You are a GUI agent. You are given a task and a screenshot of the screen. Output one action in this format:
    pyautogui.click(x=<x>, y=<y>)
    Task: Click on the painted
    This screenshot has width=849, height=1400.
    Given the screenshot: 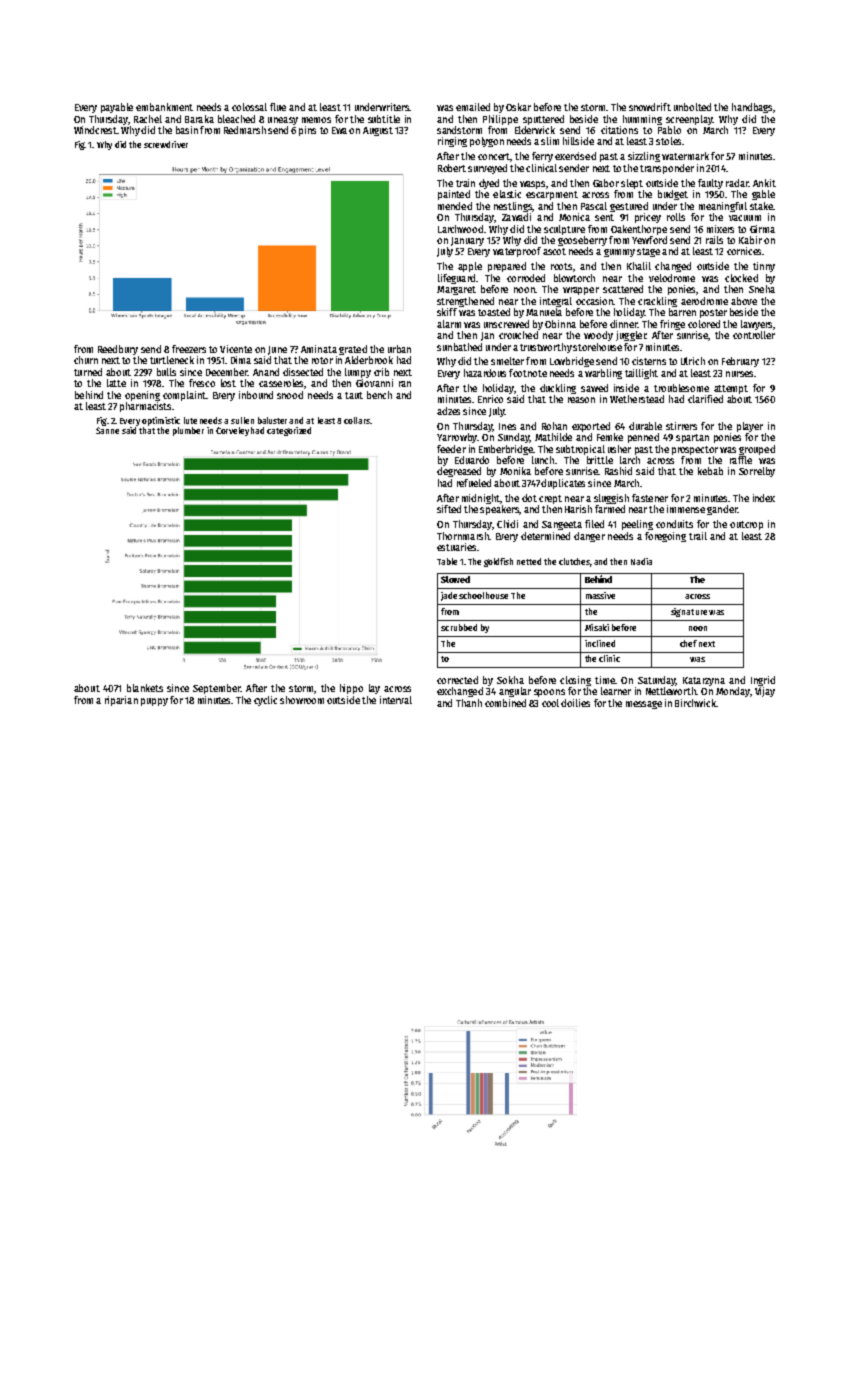 What is the action you would take?
    pyautogui.click(x=454, y=195)
